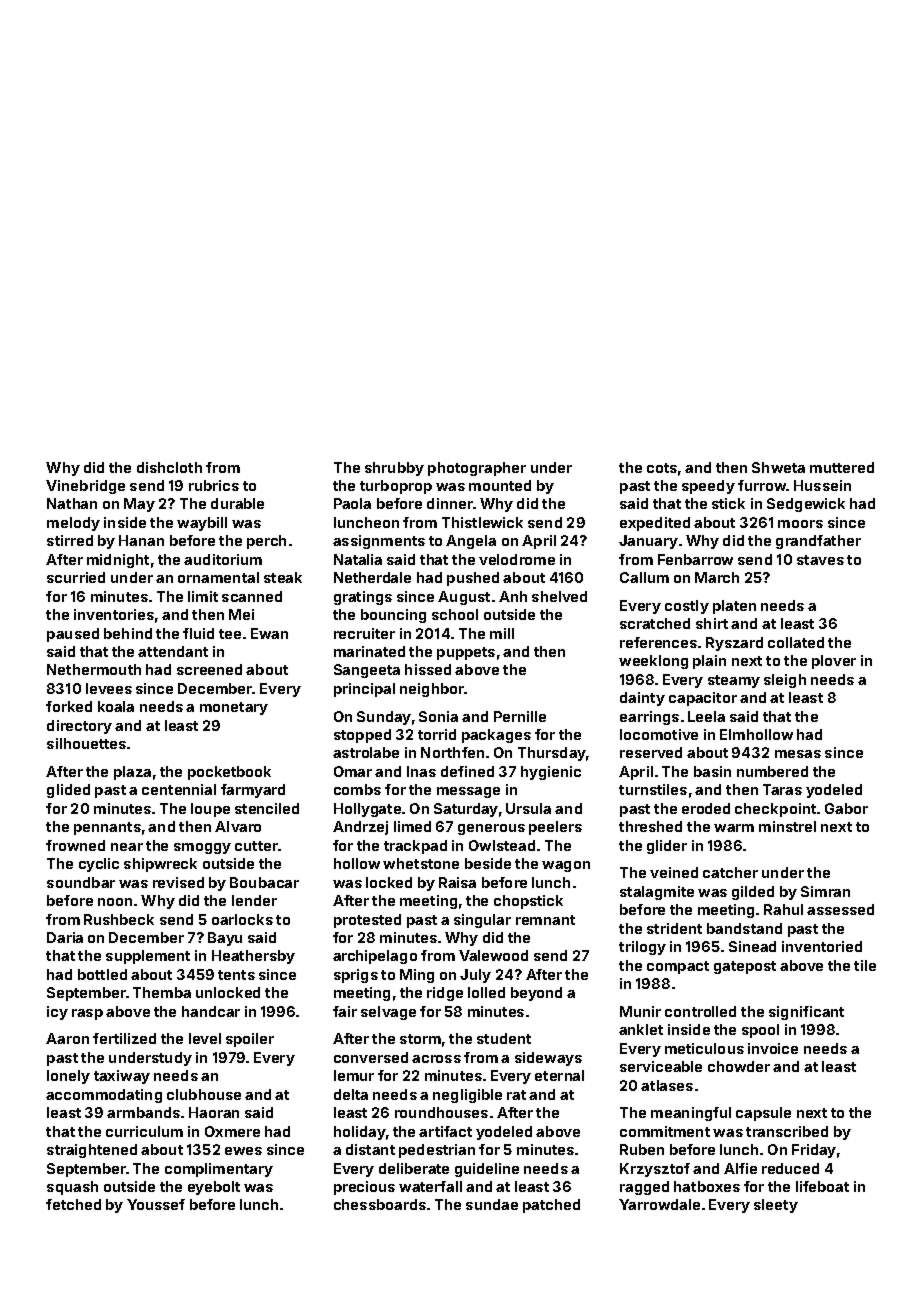 The width and height of the document is (924, 1308). I want to click on Youssef, so click(156, 1204).
